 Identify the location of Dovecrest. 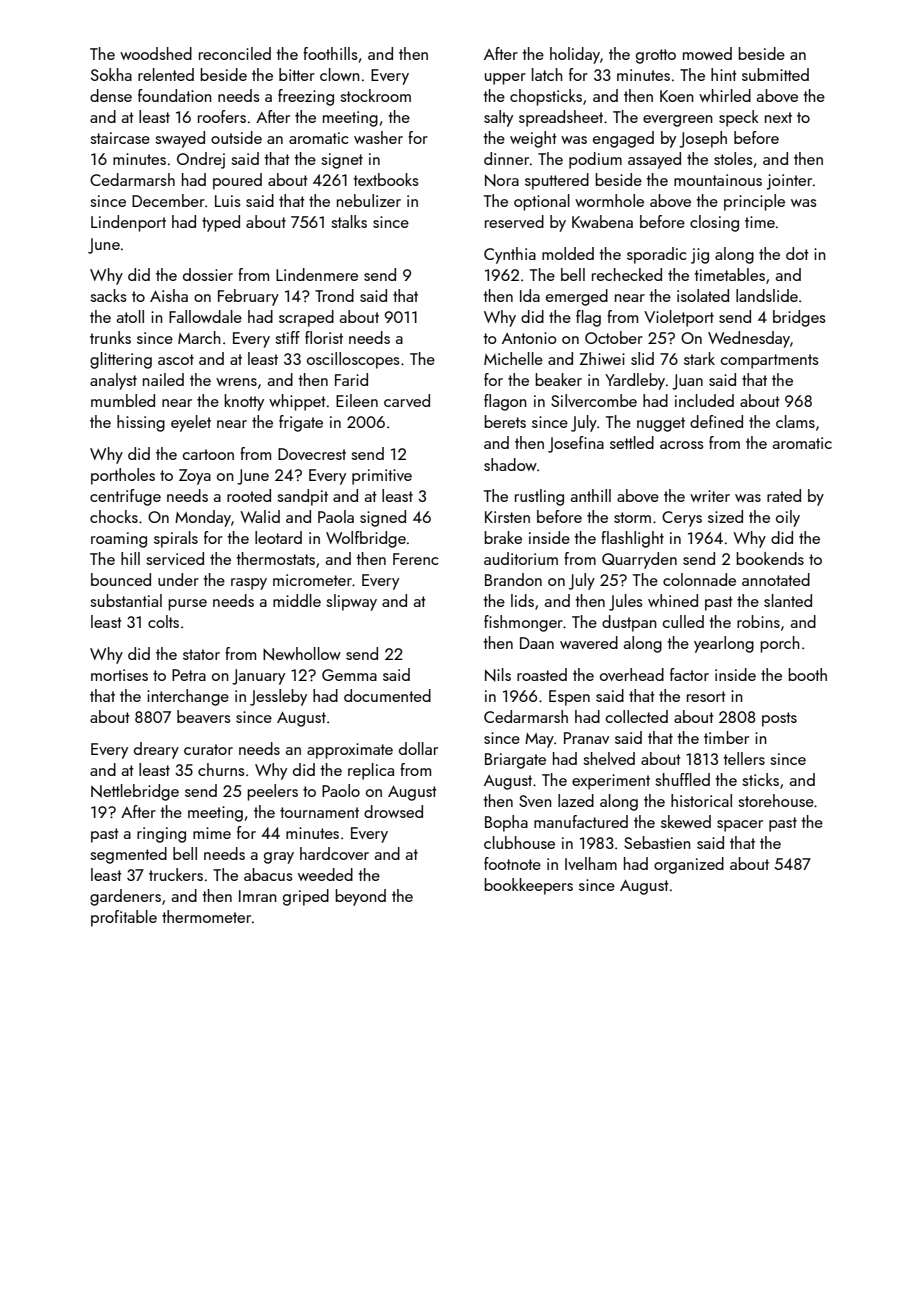
(312, 454).
